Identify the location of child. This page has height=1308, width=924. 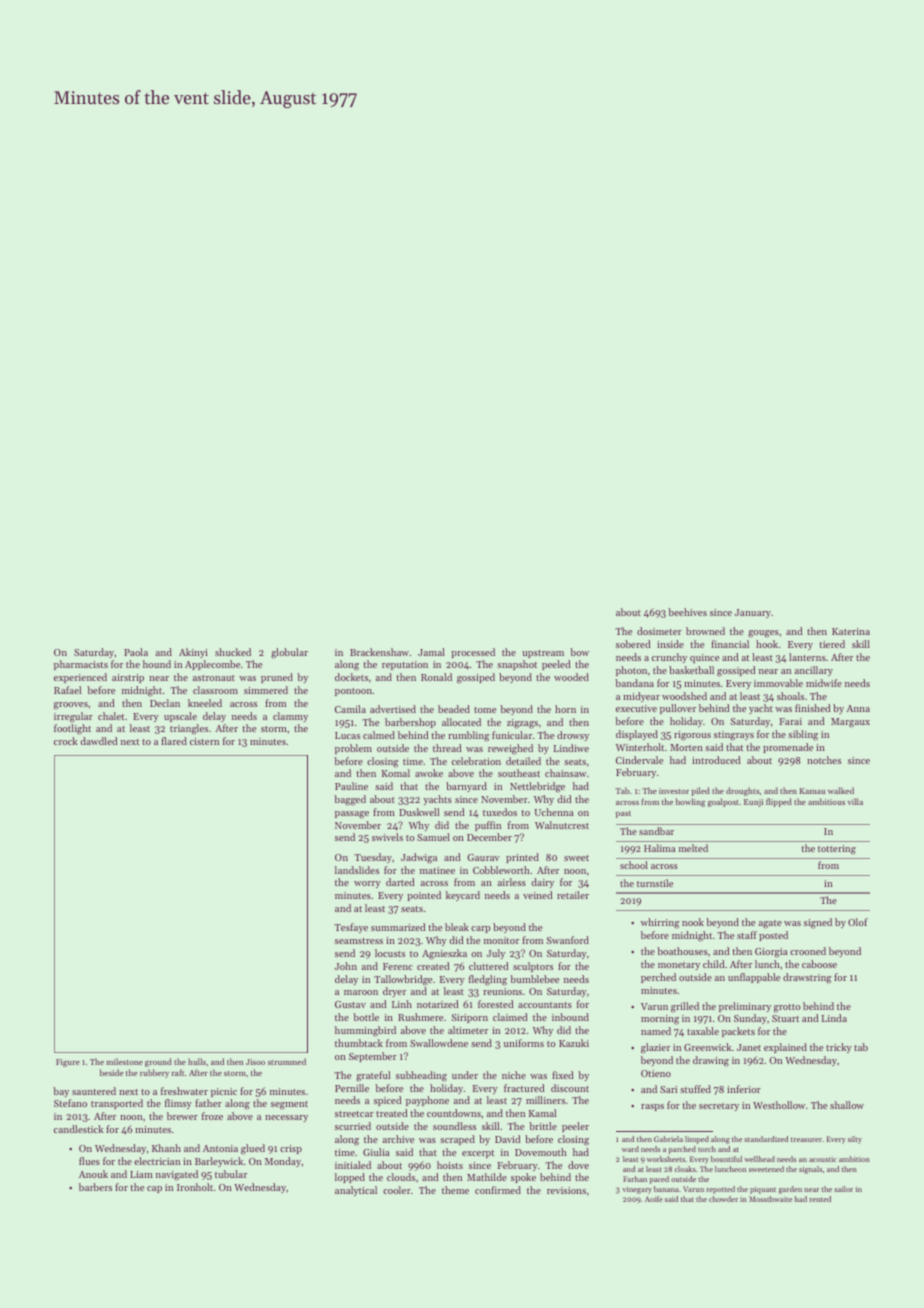
(713, 964).
